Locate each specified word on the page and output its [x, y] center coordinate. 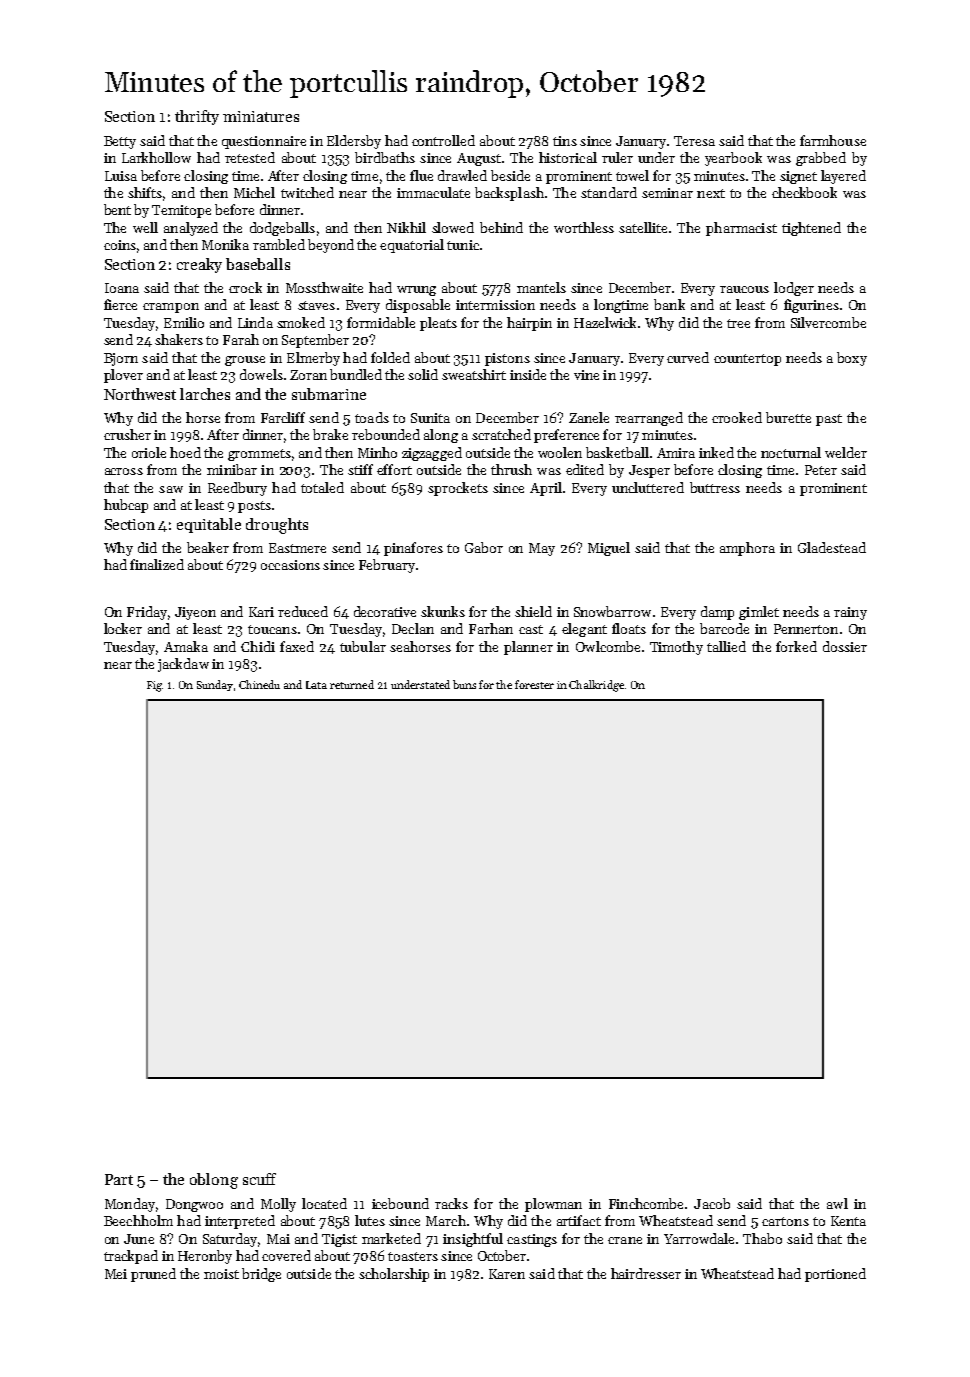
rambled [279, 244]
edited [585, 469]
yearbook [733, 159]
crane [625, 1240]
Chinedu [259, 684]
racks [451, 1203]
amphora [747, 549]
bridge [261, 1275]
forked [796, 646]
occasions [290, 565]
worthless [584, 227]
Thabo [762, 1238]
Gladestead [832, 547]
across [124, 471]
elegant [584, 630]
